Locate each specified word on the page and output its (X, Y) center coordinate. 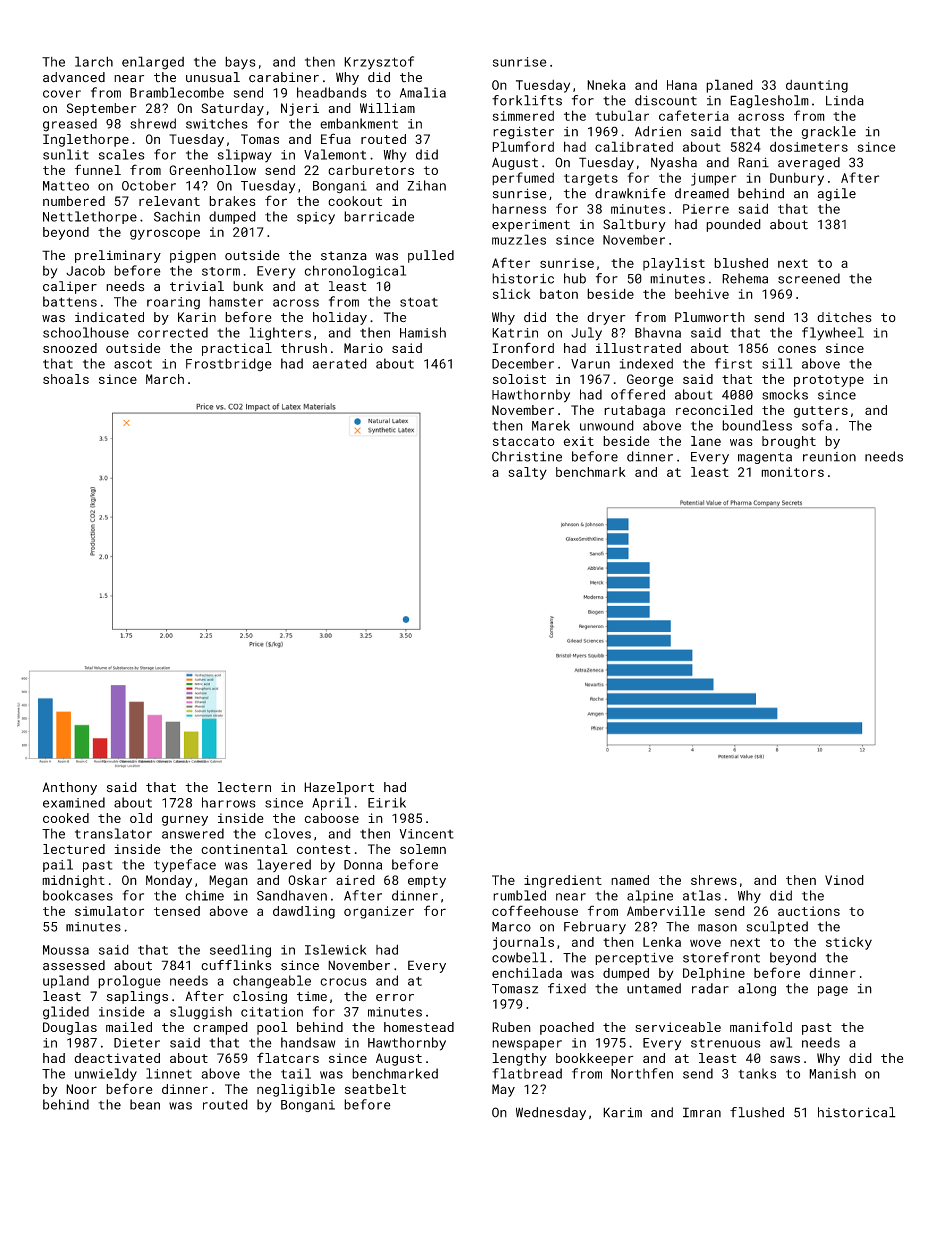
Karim (622, 1112)
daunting (817, 86)
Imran (702, 1112)
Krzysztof (379, 63)
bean (145, 1104)
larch (94, 61)
